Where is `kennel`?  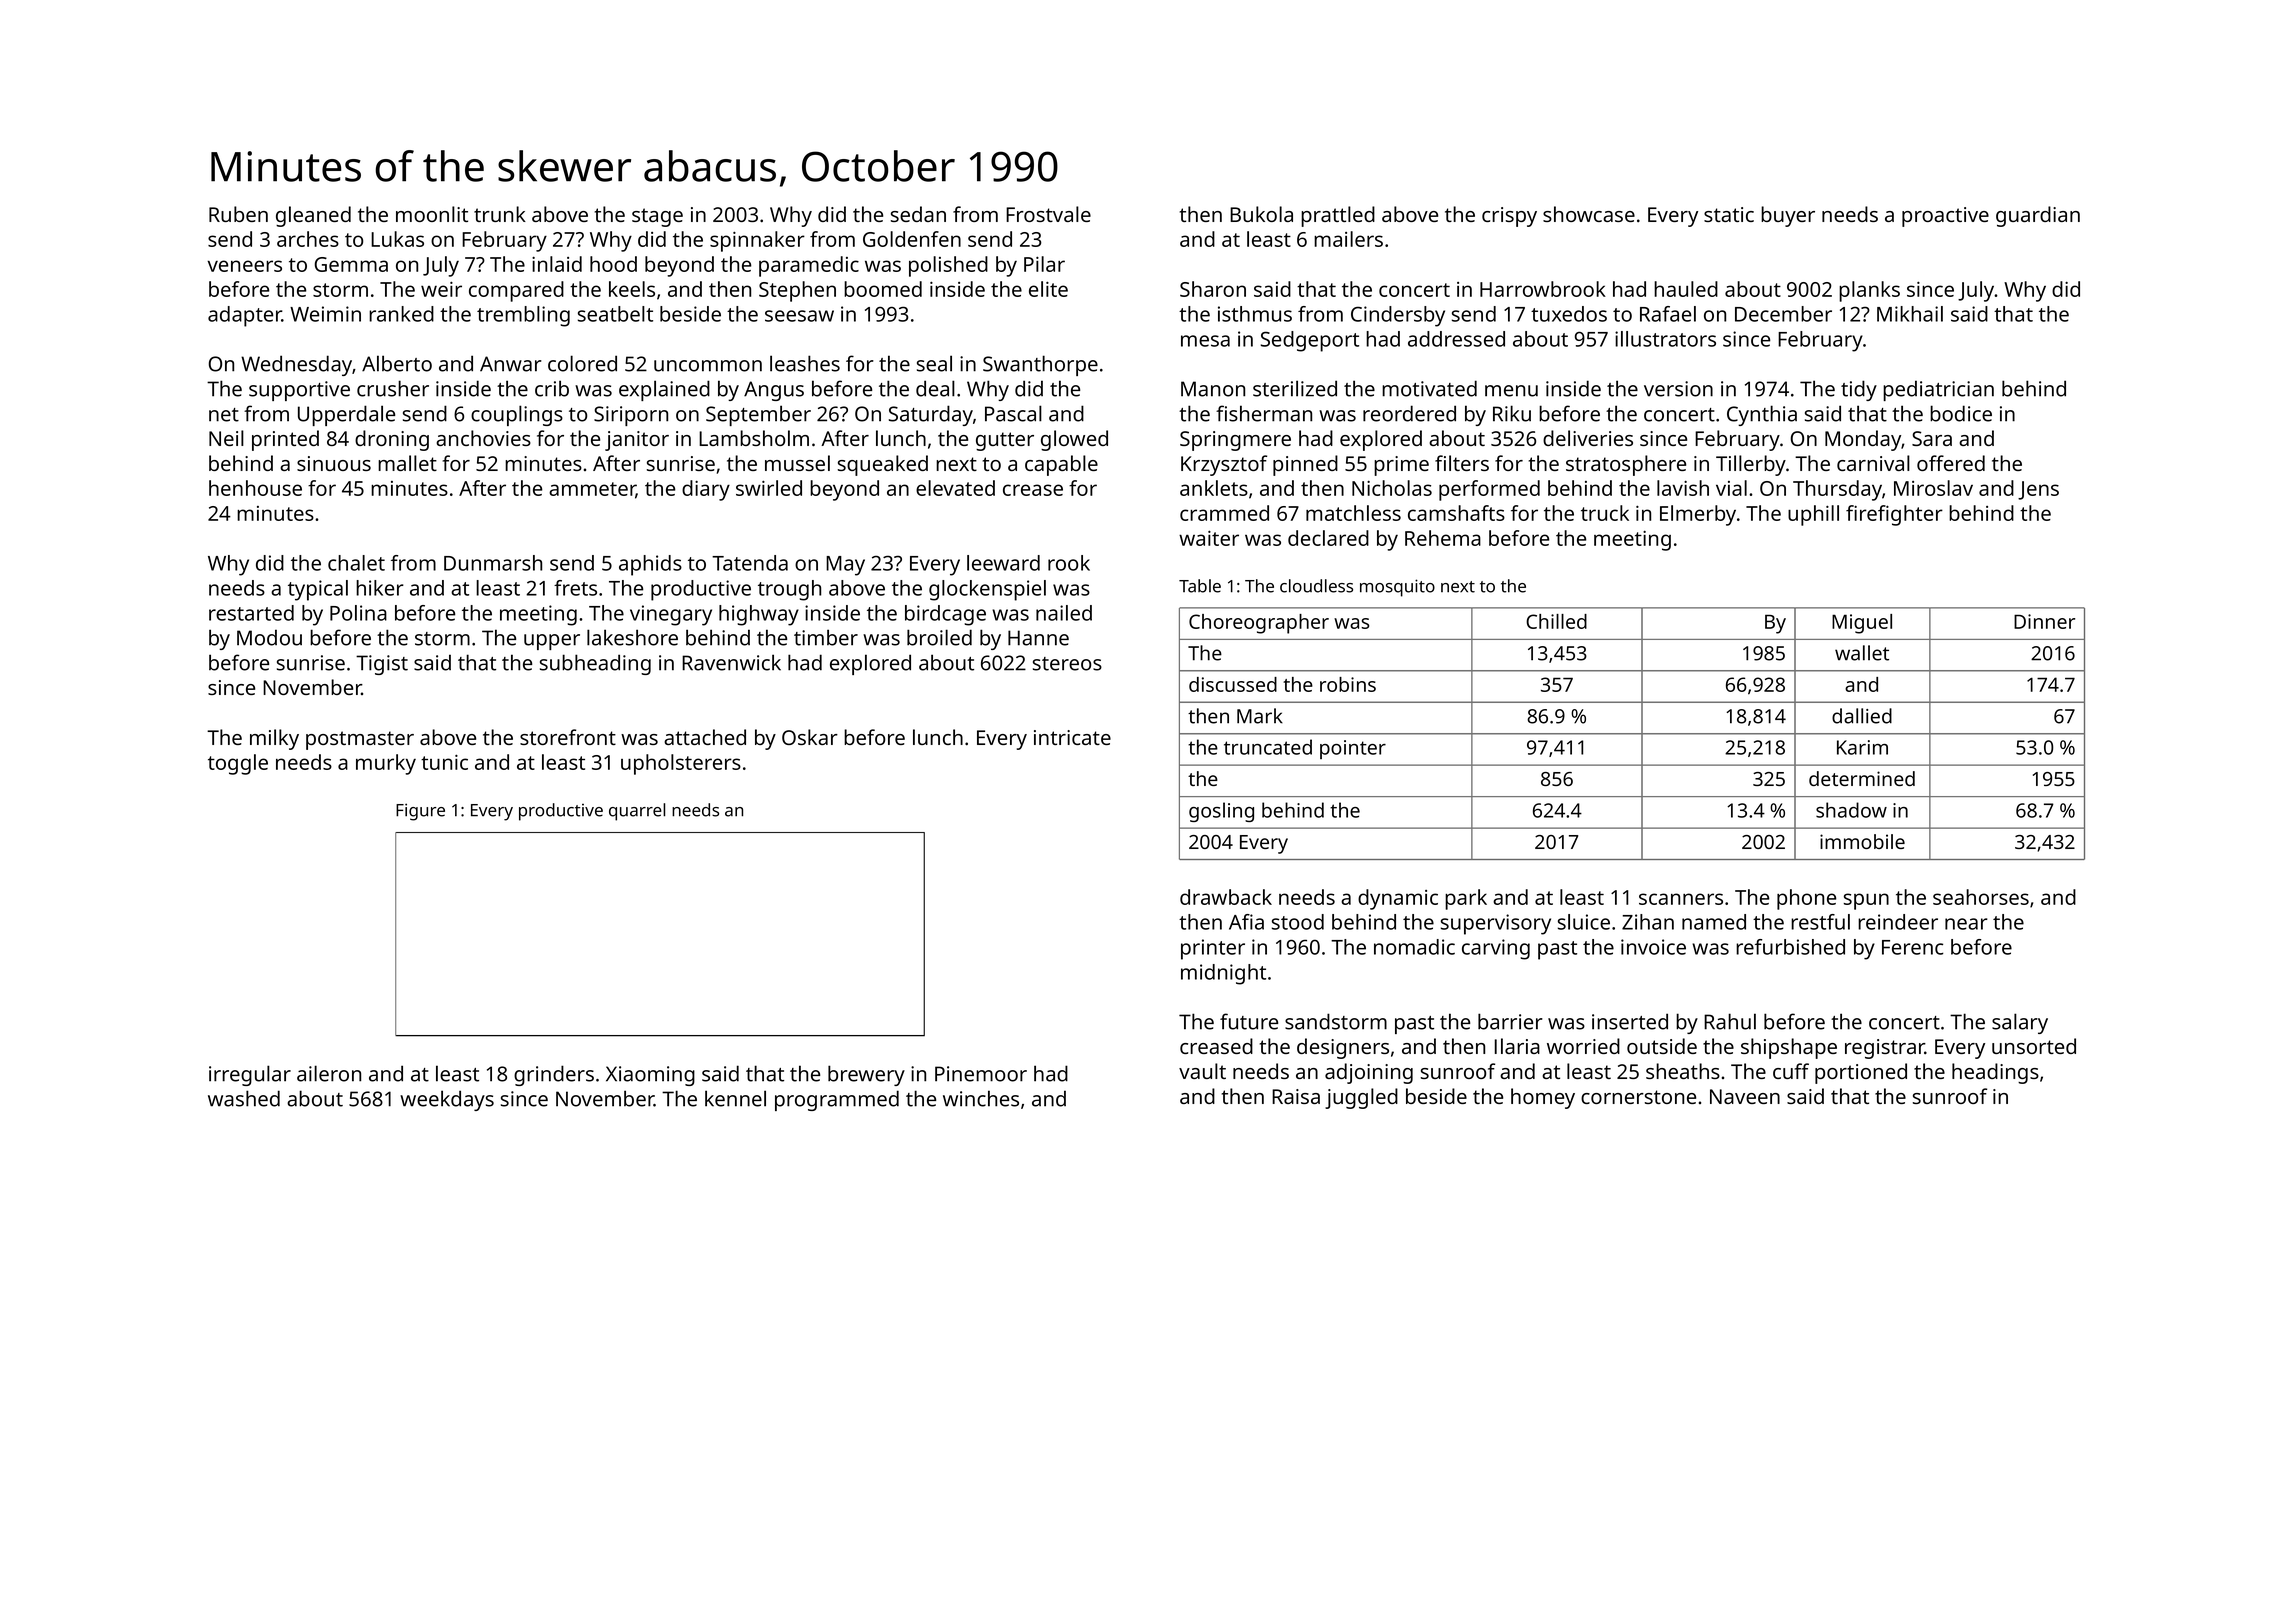 kennel is located at coordinates (735, 1098).
